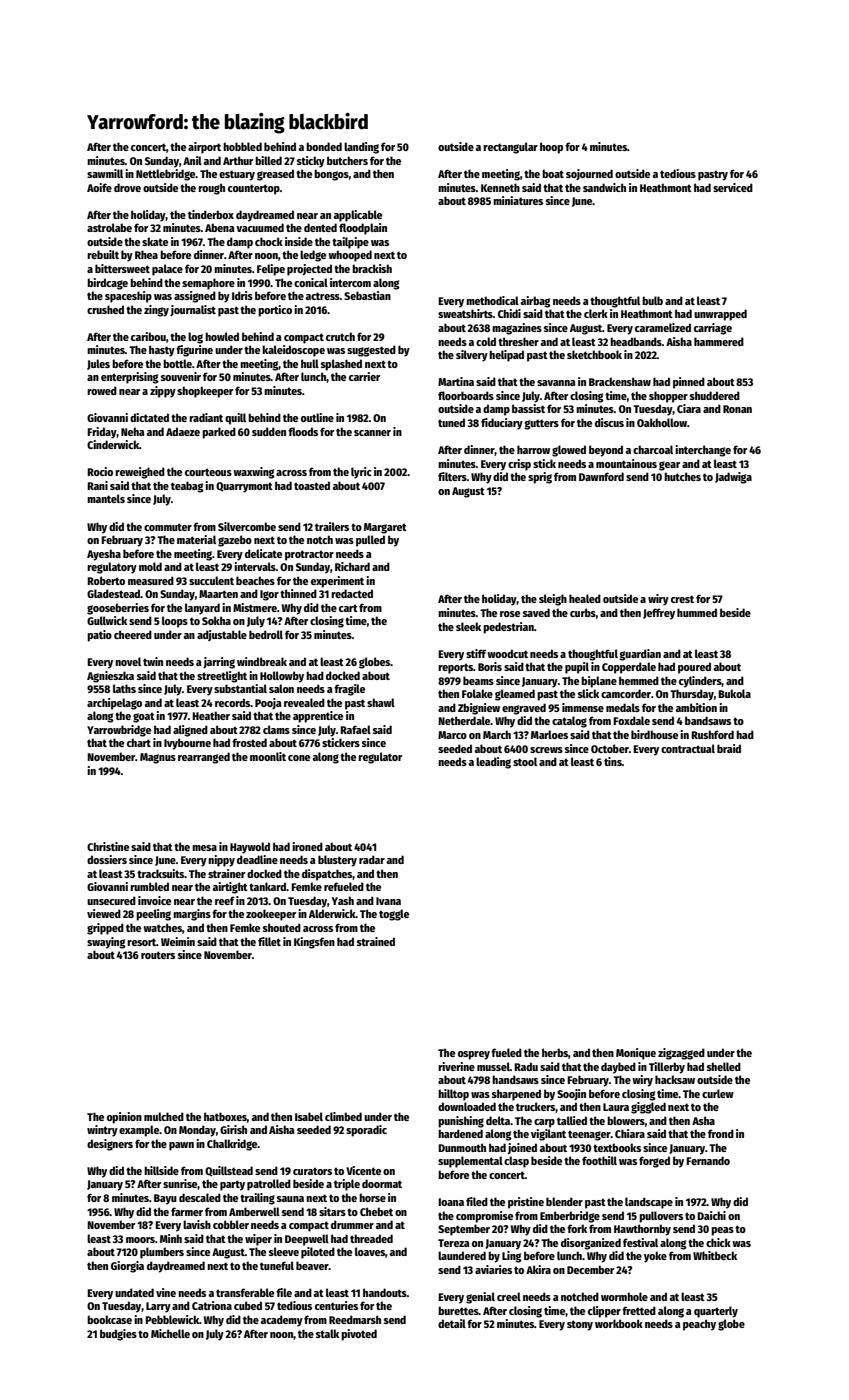 This page has width=849, height=1400. I want to click on substantial, so click(240, 688).
